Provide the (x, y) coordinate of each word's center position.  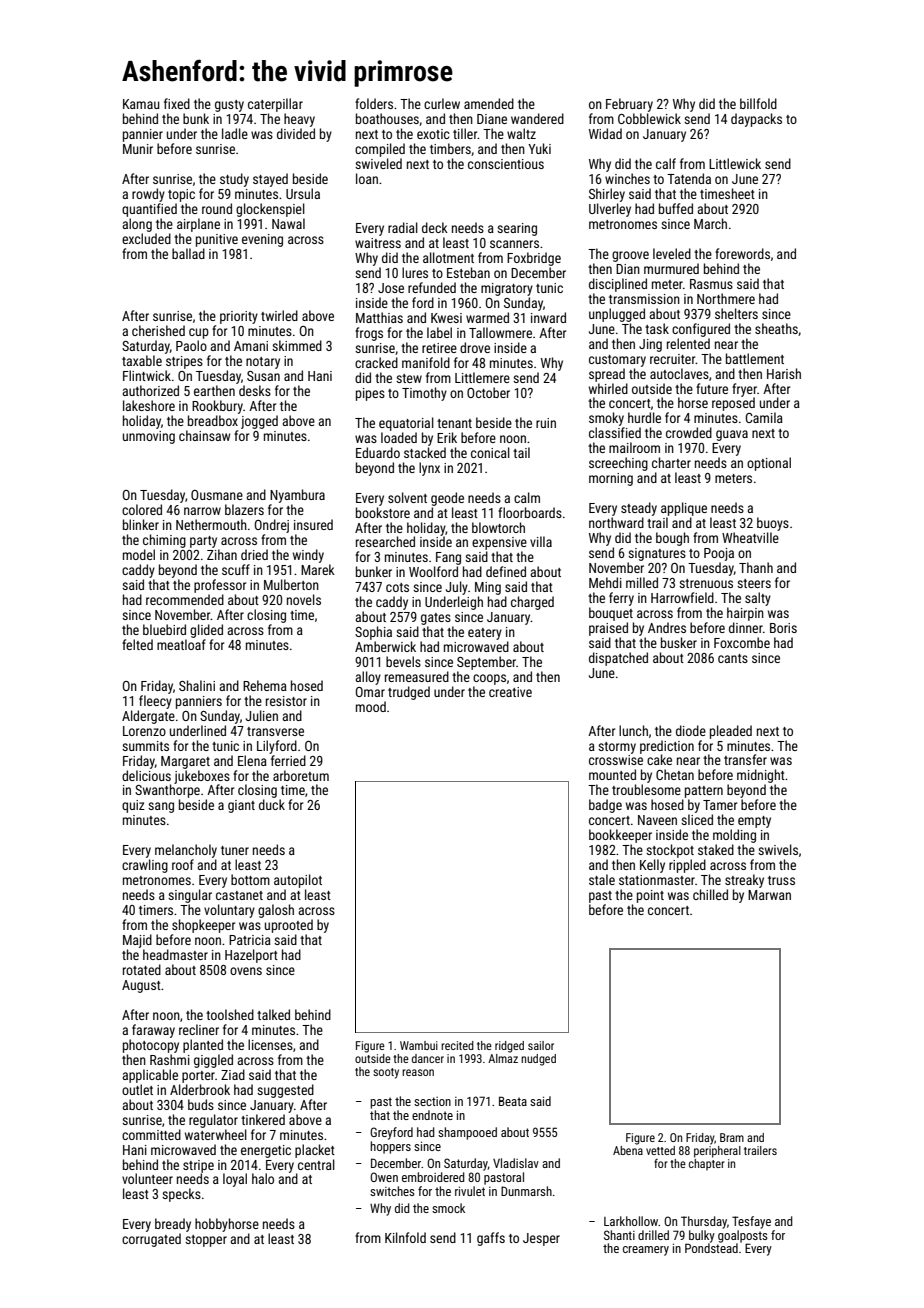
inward (548, 317)
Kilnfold (405, 1237)
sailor (541, 1045)
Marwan (769, 895)
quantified (149, 210)
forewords (742, 253)
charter (671, 462)
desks (255, 390)
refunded (432, 287)
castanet (239, 895)
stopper (206, 1241)
